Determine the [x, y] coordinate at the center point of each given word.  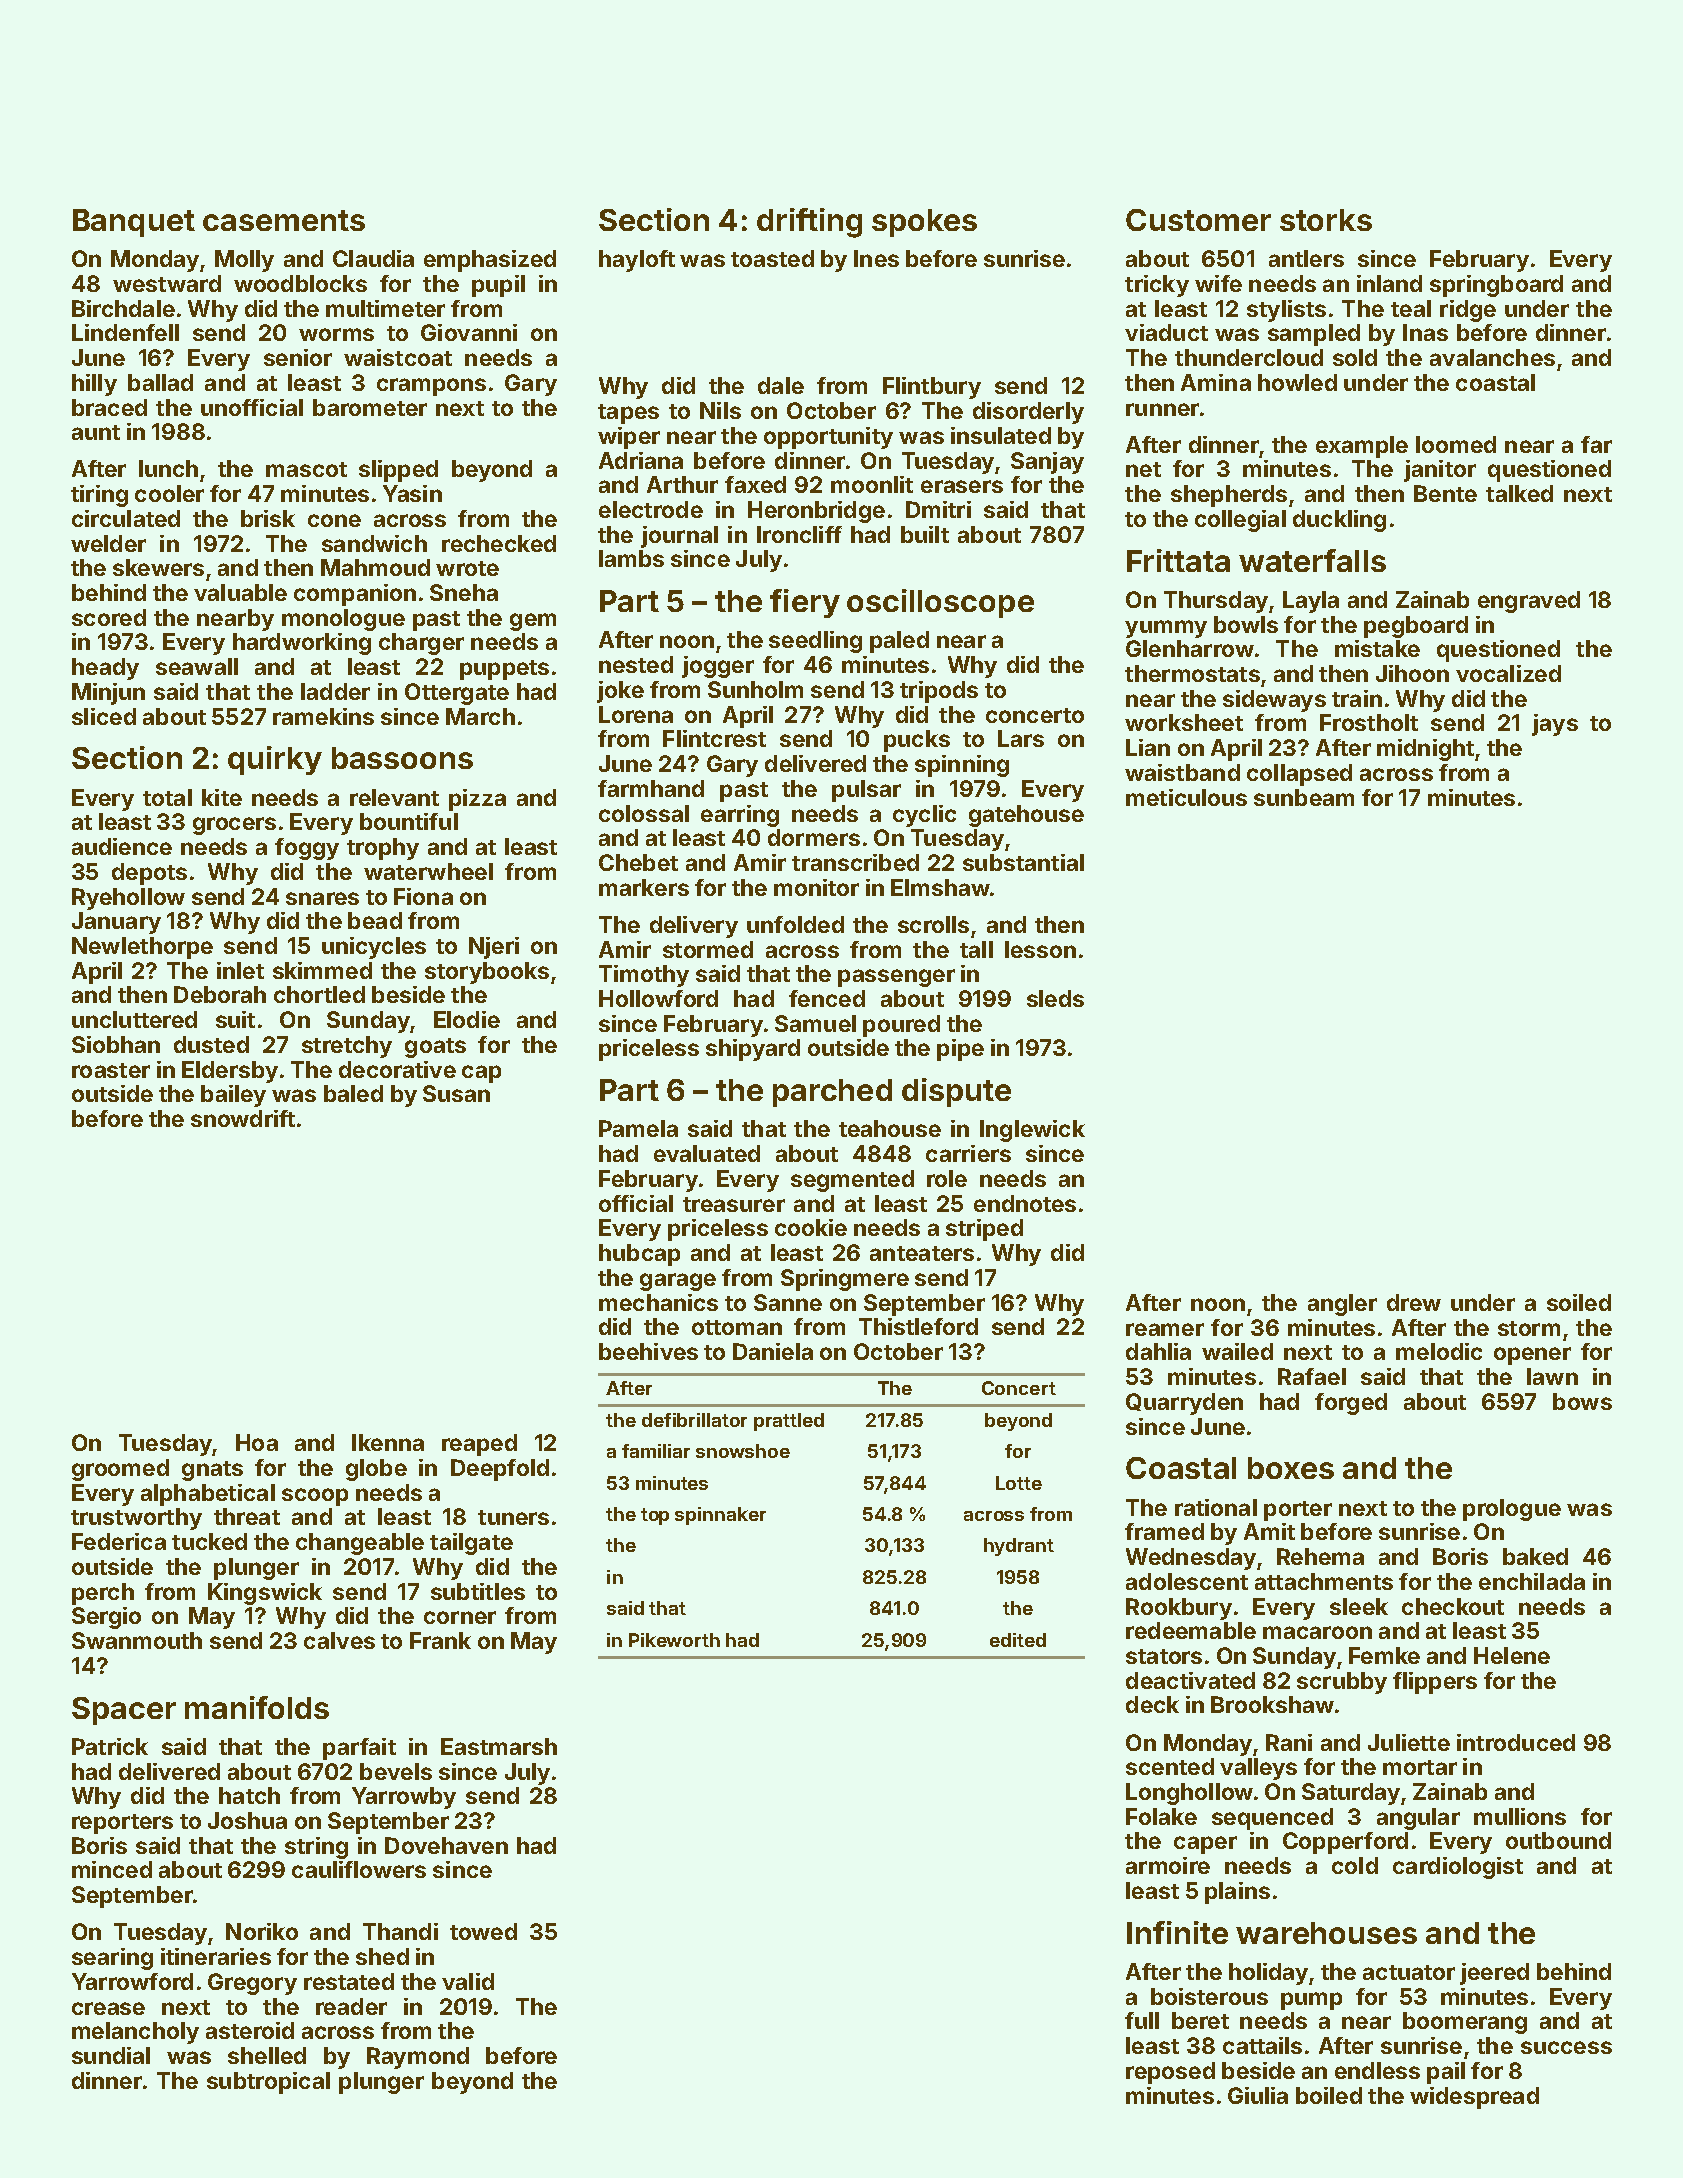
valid [468, 1981]
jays [1555, 725]
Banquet [134, 223]
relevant [394, 797]
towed [483, 1931]
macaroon [1317, 1632]
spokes [924, 223]
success [1566, 2047]
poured [901, 1026]
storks [1326, 220]
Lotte [1019, 1483]
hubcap [639, 1255]
